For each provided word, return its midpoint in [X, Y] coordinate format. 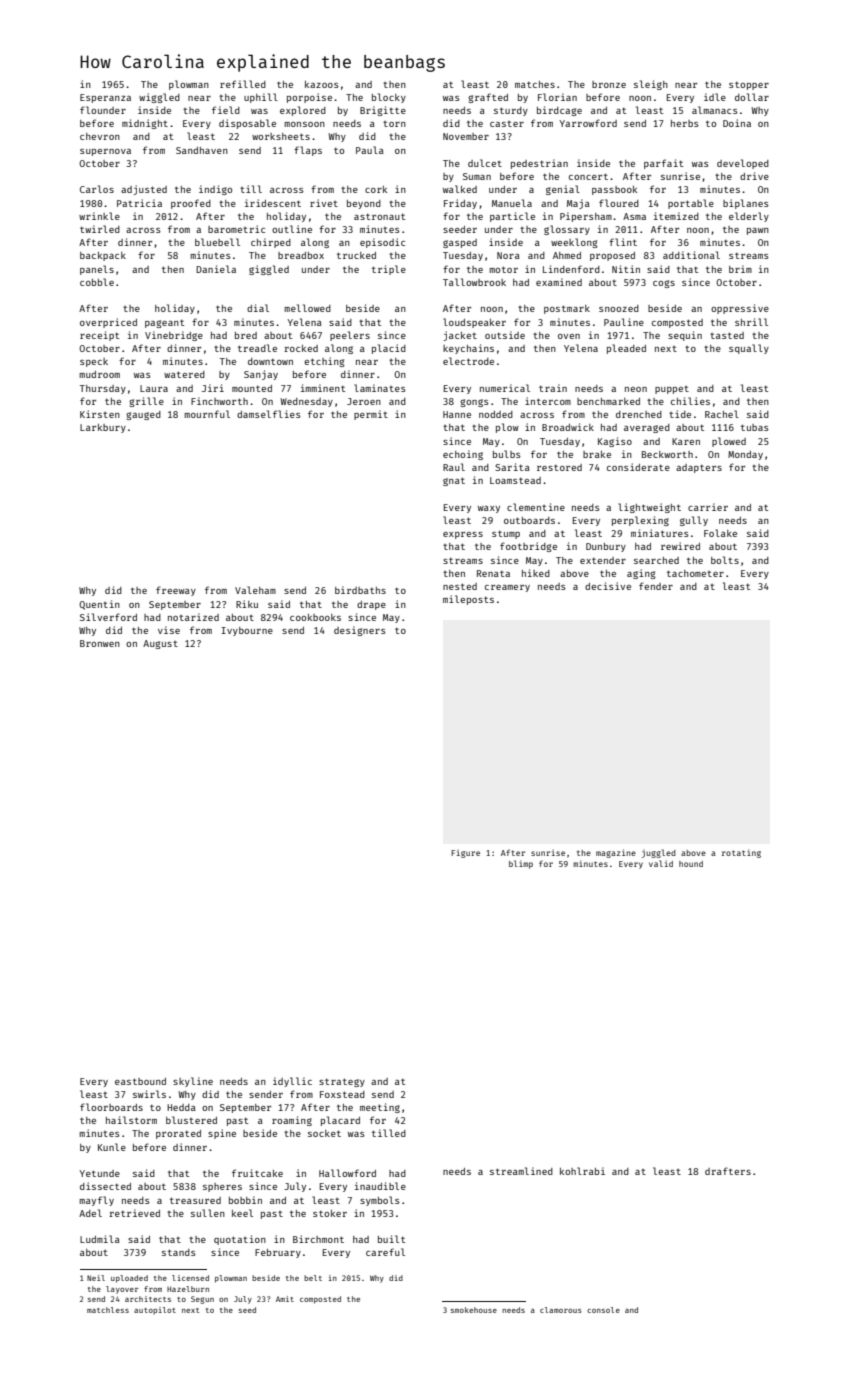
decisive [608, 586]
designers [360, 631]
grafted [488, 98]
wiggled [159, 98]
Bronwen [100, 643]
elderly [749, 217]
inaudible [380, 1186]
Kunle [112, 1147]
